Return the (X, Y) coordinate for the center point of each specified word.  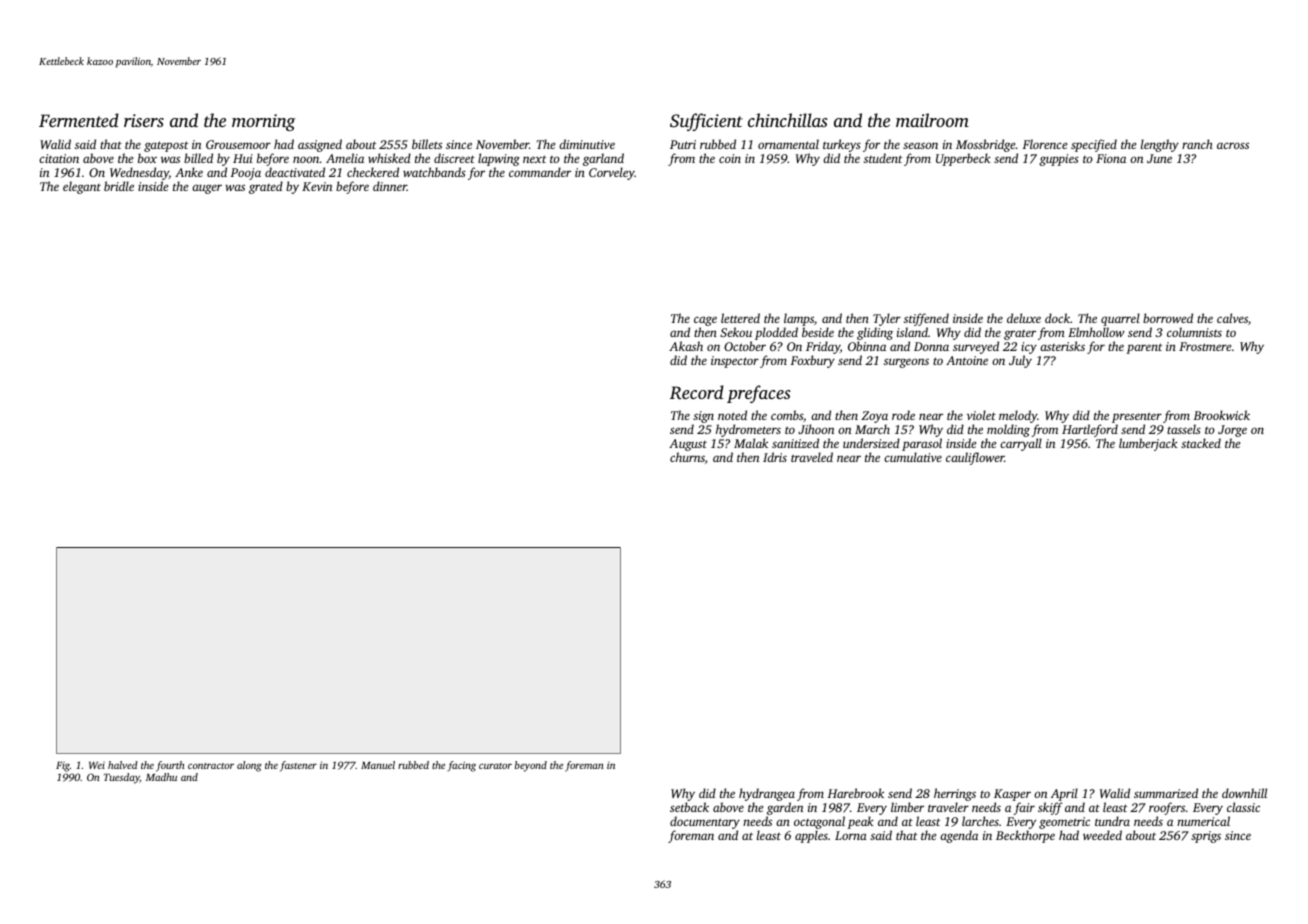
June (1159, 158)
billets (427, 144)
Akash (686, 346)
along (249, 766)
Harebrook (856, 793)
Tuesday (122, 778)
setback (689, 807)
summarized (1166, 793)
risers (144, 120)
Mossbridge (985, 145)
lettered (740, 318)
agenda (959, 836)
